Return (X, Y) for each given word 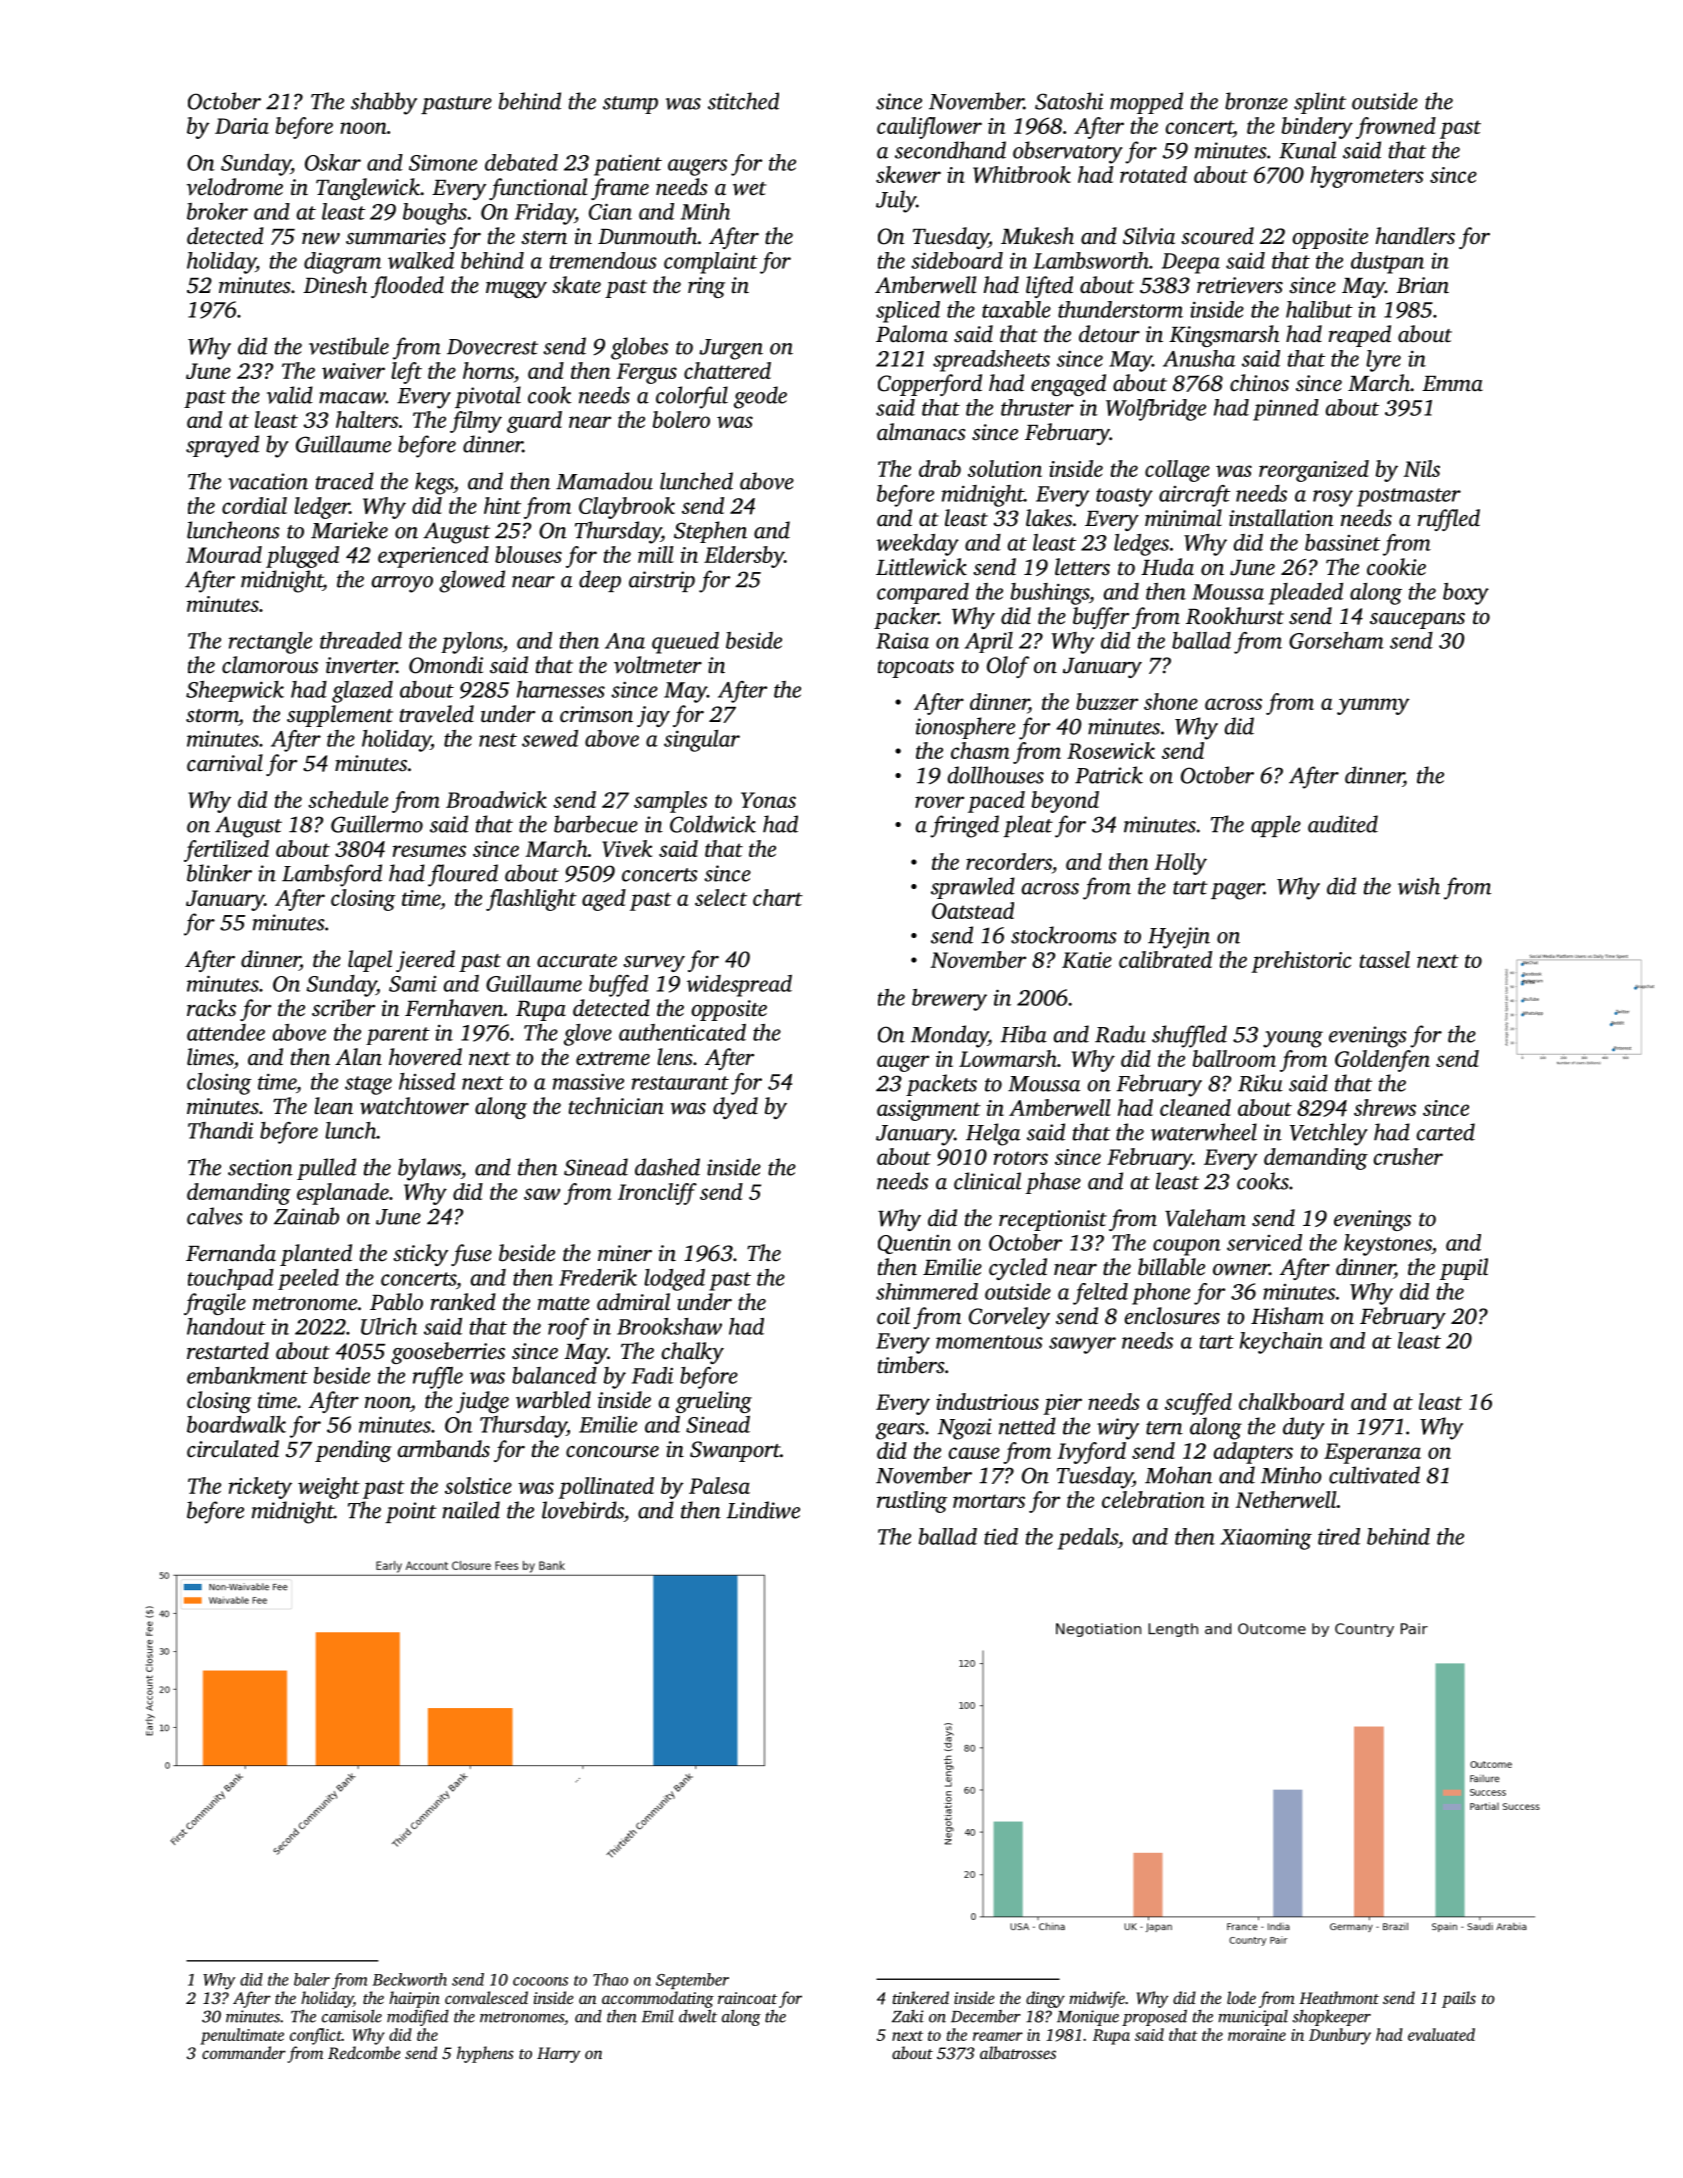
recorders (1009, 861)
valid (290, 395)
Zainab (306, 1216)
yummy (1373, 706)
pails (1459, 1999)
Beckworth (409, 1979)
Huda (1167, 566)
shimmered (927, 1291)
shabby (384, 103)
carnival (225, 763)
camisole (352, 2016)
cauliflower (929, 128)
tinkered (921, 1997)
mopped (1146, 103)
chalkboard (1291, 1401)
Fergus (646, 373)
